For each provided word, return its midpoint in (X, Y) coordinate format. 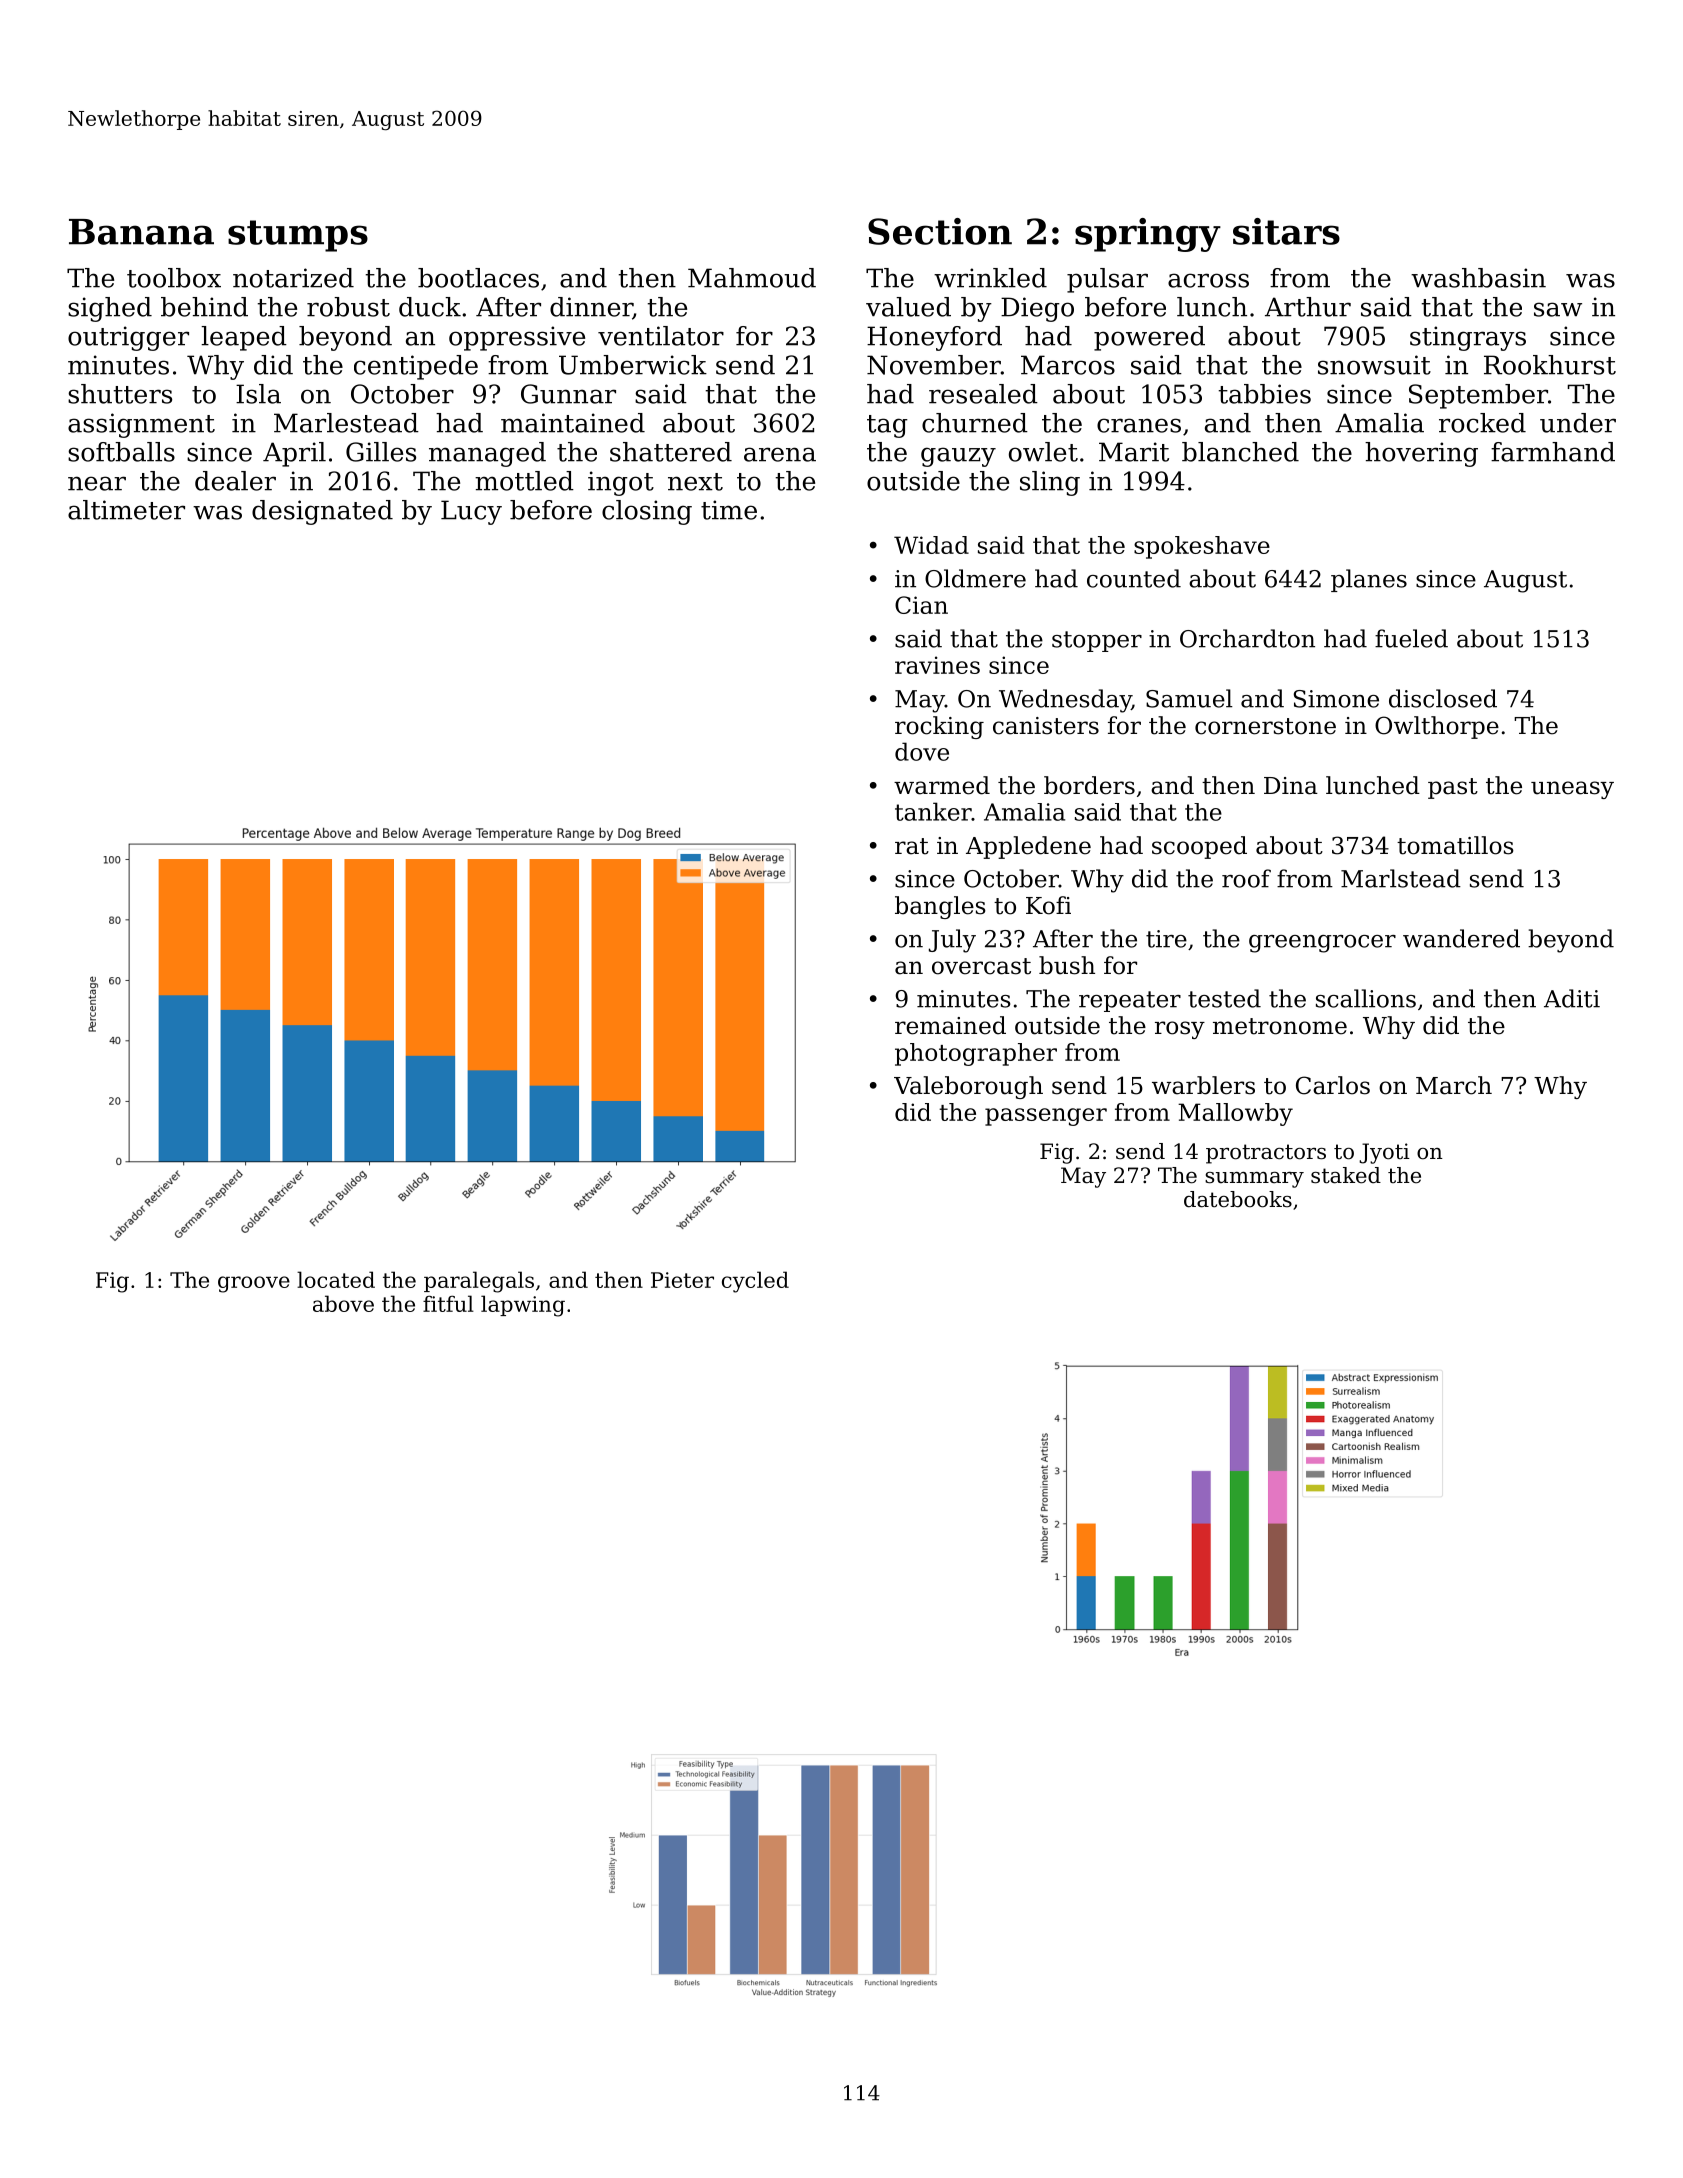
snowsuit (1374, 365)
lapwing (523, 1306)
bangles (940, 907)
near (97, 483)
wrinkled (990, 278)
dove (922, 751)
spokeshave (1202, 547)
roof (1246, 878)
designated (322, 512)
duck (430, 307)
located (336, 1279)
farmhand (1553, 452)
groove (254, 1284)
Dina (1291, 786)
